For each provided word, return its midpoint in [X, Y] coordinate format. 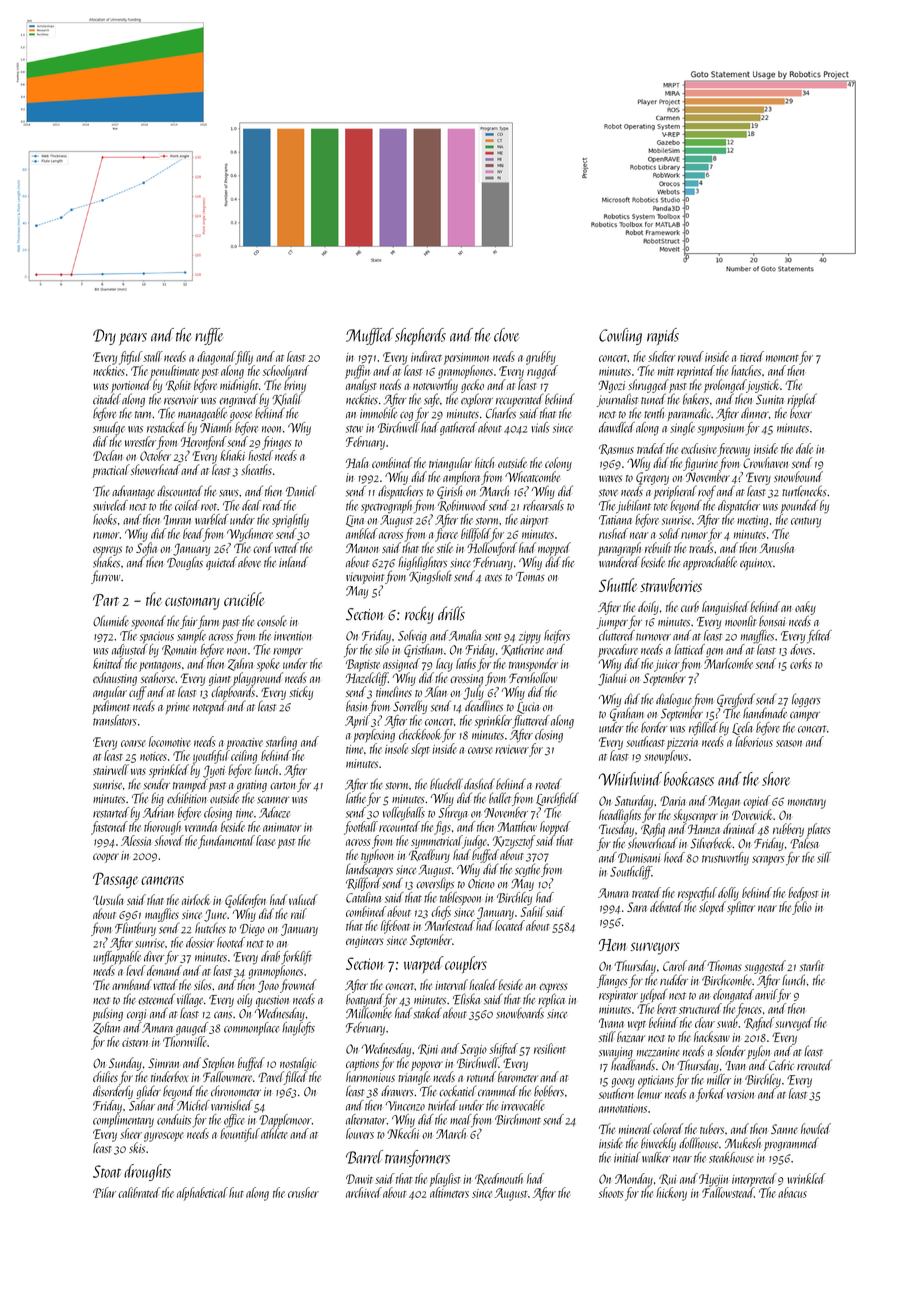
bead [193, 533]
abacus [792, 1192]
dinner [755, 413]
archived [364, 1192]
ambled [362, 533]
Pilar [104, 1192]
